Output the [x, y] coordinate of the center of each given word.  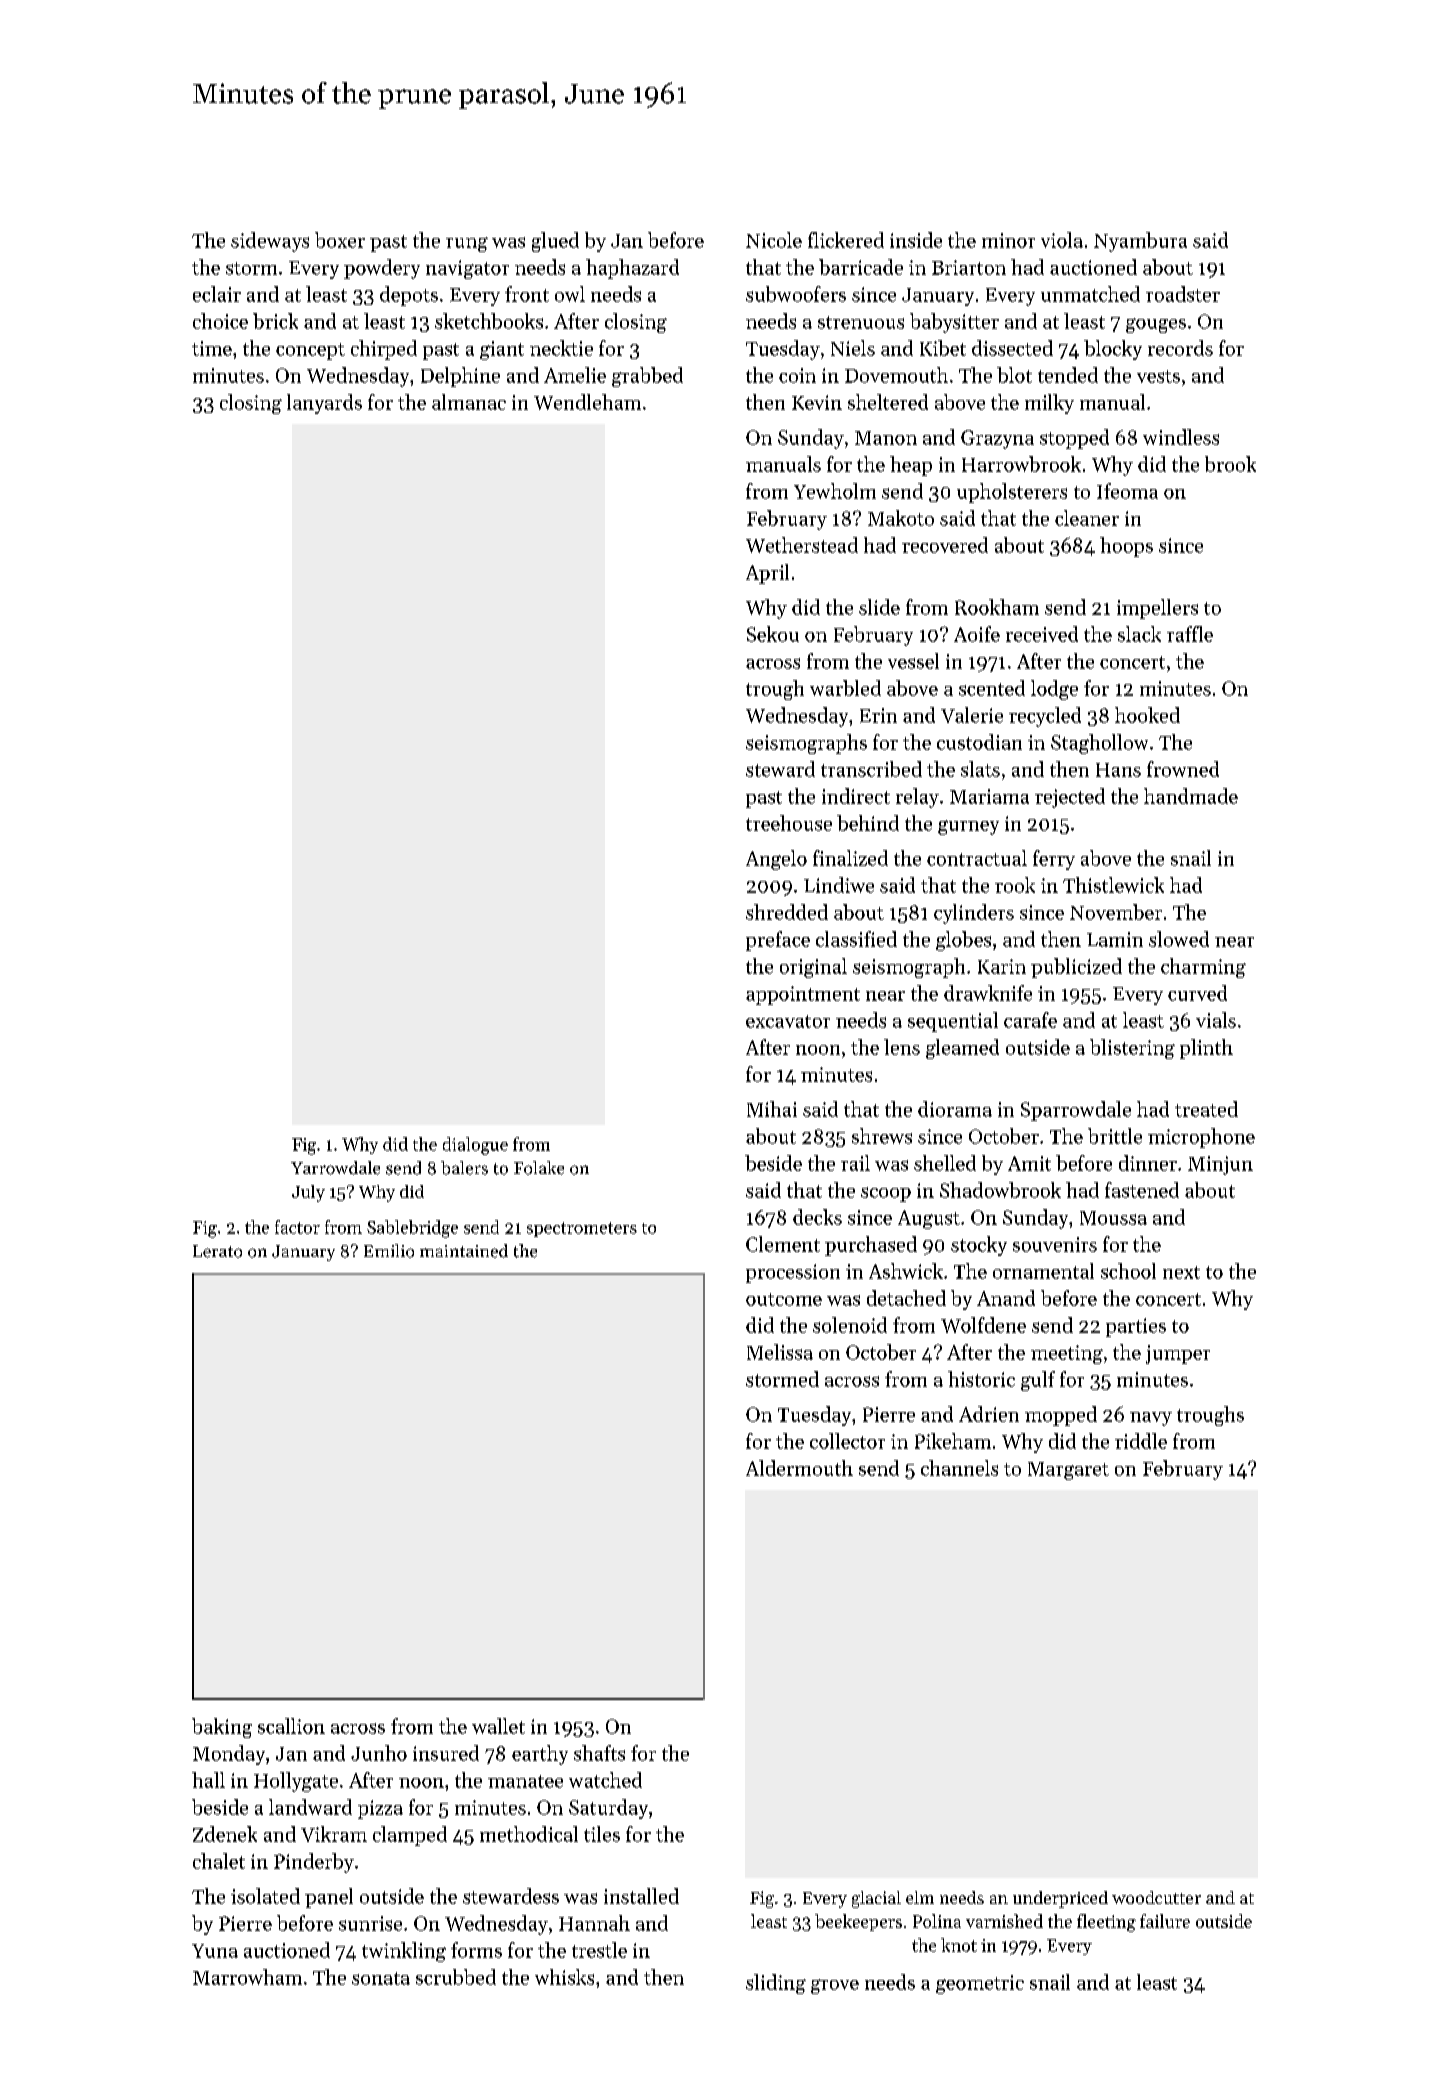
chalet [219, 1861]
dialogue [475, 1146]
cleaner [1087, 518]
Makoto [901, 518]
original [813, 968]
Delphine [460, 377]
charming [1203, 968]
